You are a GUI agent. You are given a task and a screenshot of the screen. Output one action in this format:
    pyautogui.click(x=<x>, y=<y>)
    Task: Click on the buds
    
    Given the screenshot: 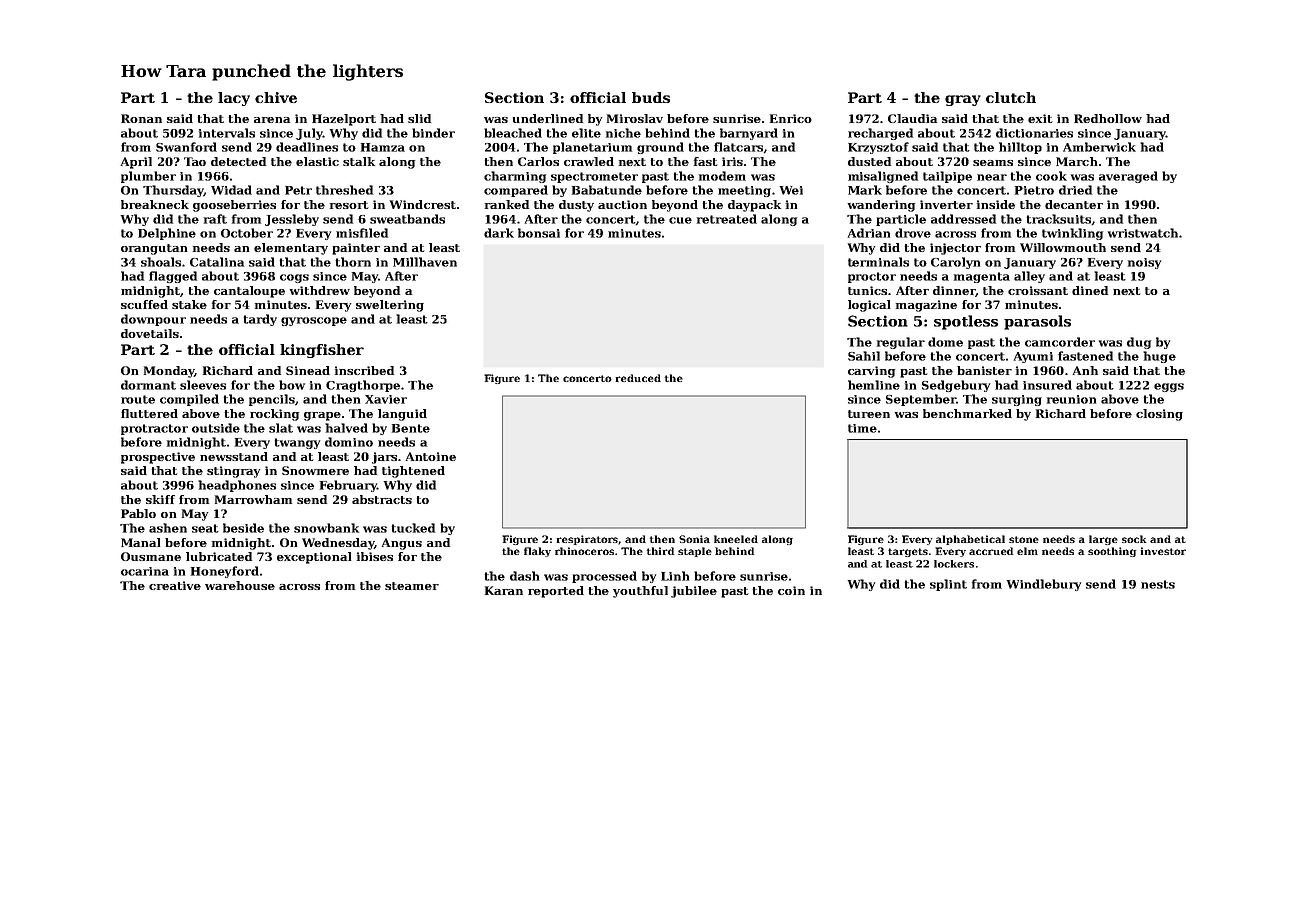 What is the action you would take?
    pyautogui.click(x=651, y=97)
